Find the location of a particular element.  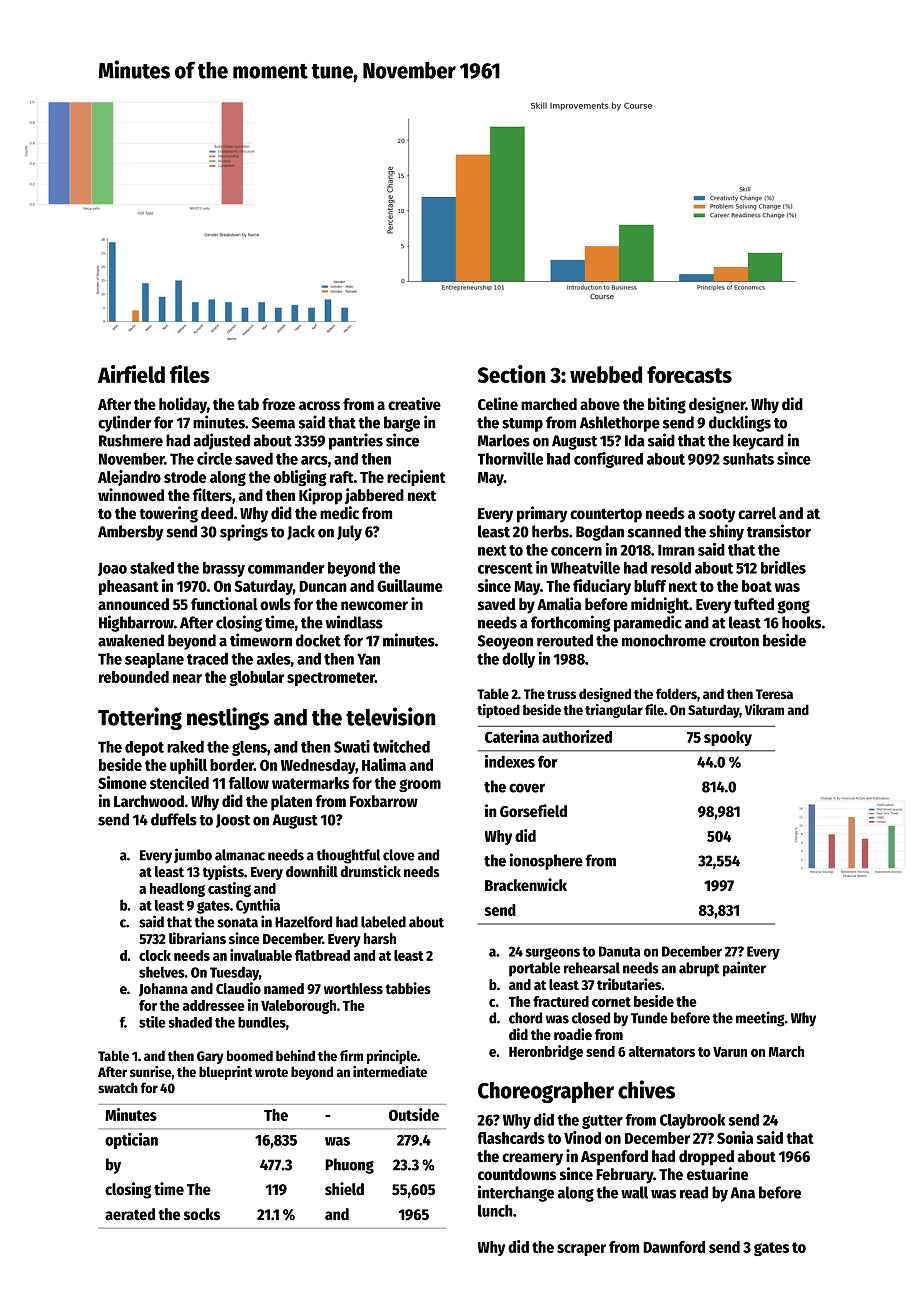

scraper is located at coordinates (581, 1250).
